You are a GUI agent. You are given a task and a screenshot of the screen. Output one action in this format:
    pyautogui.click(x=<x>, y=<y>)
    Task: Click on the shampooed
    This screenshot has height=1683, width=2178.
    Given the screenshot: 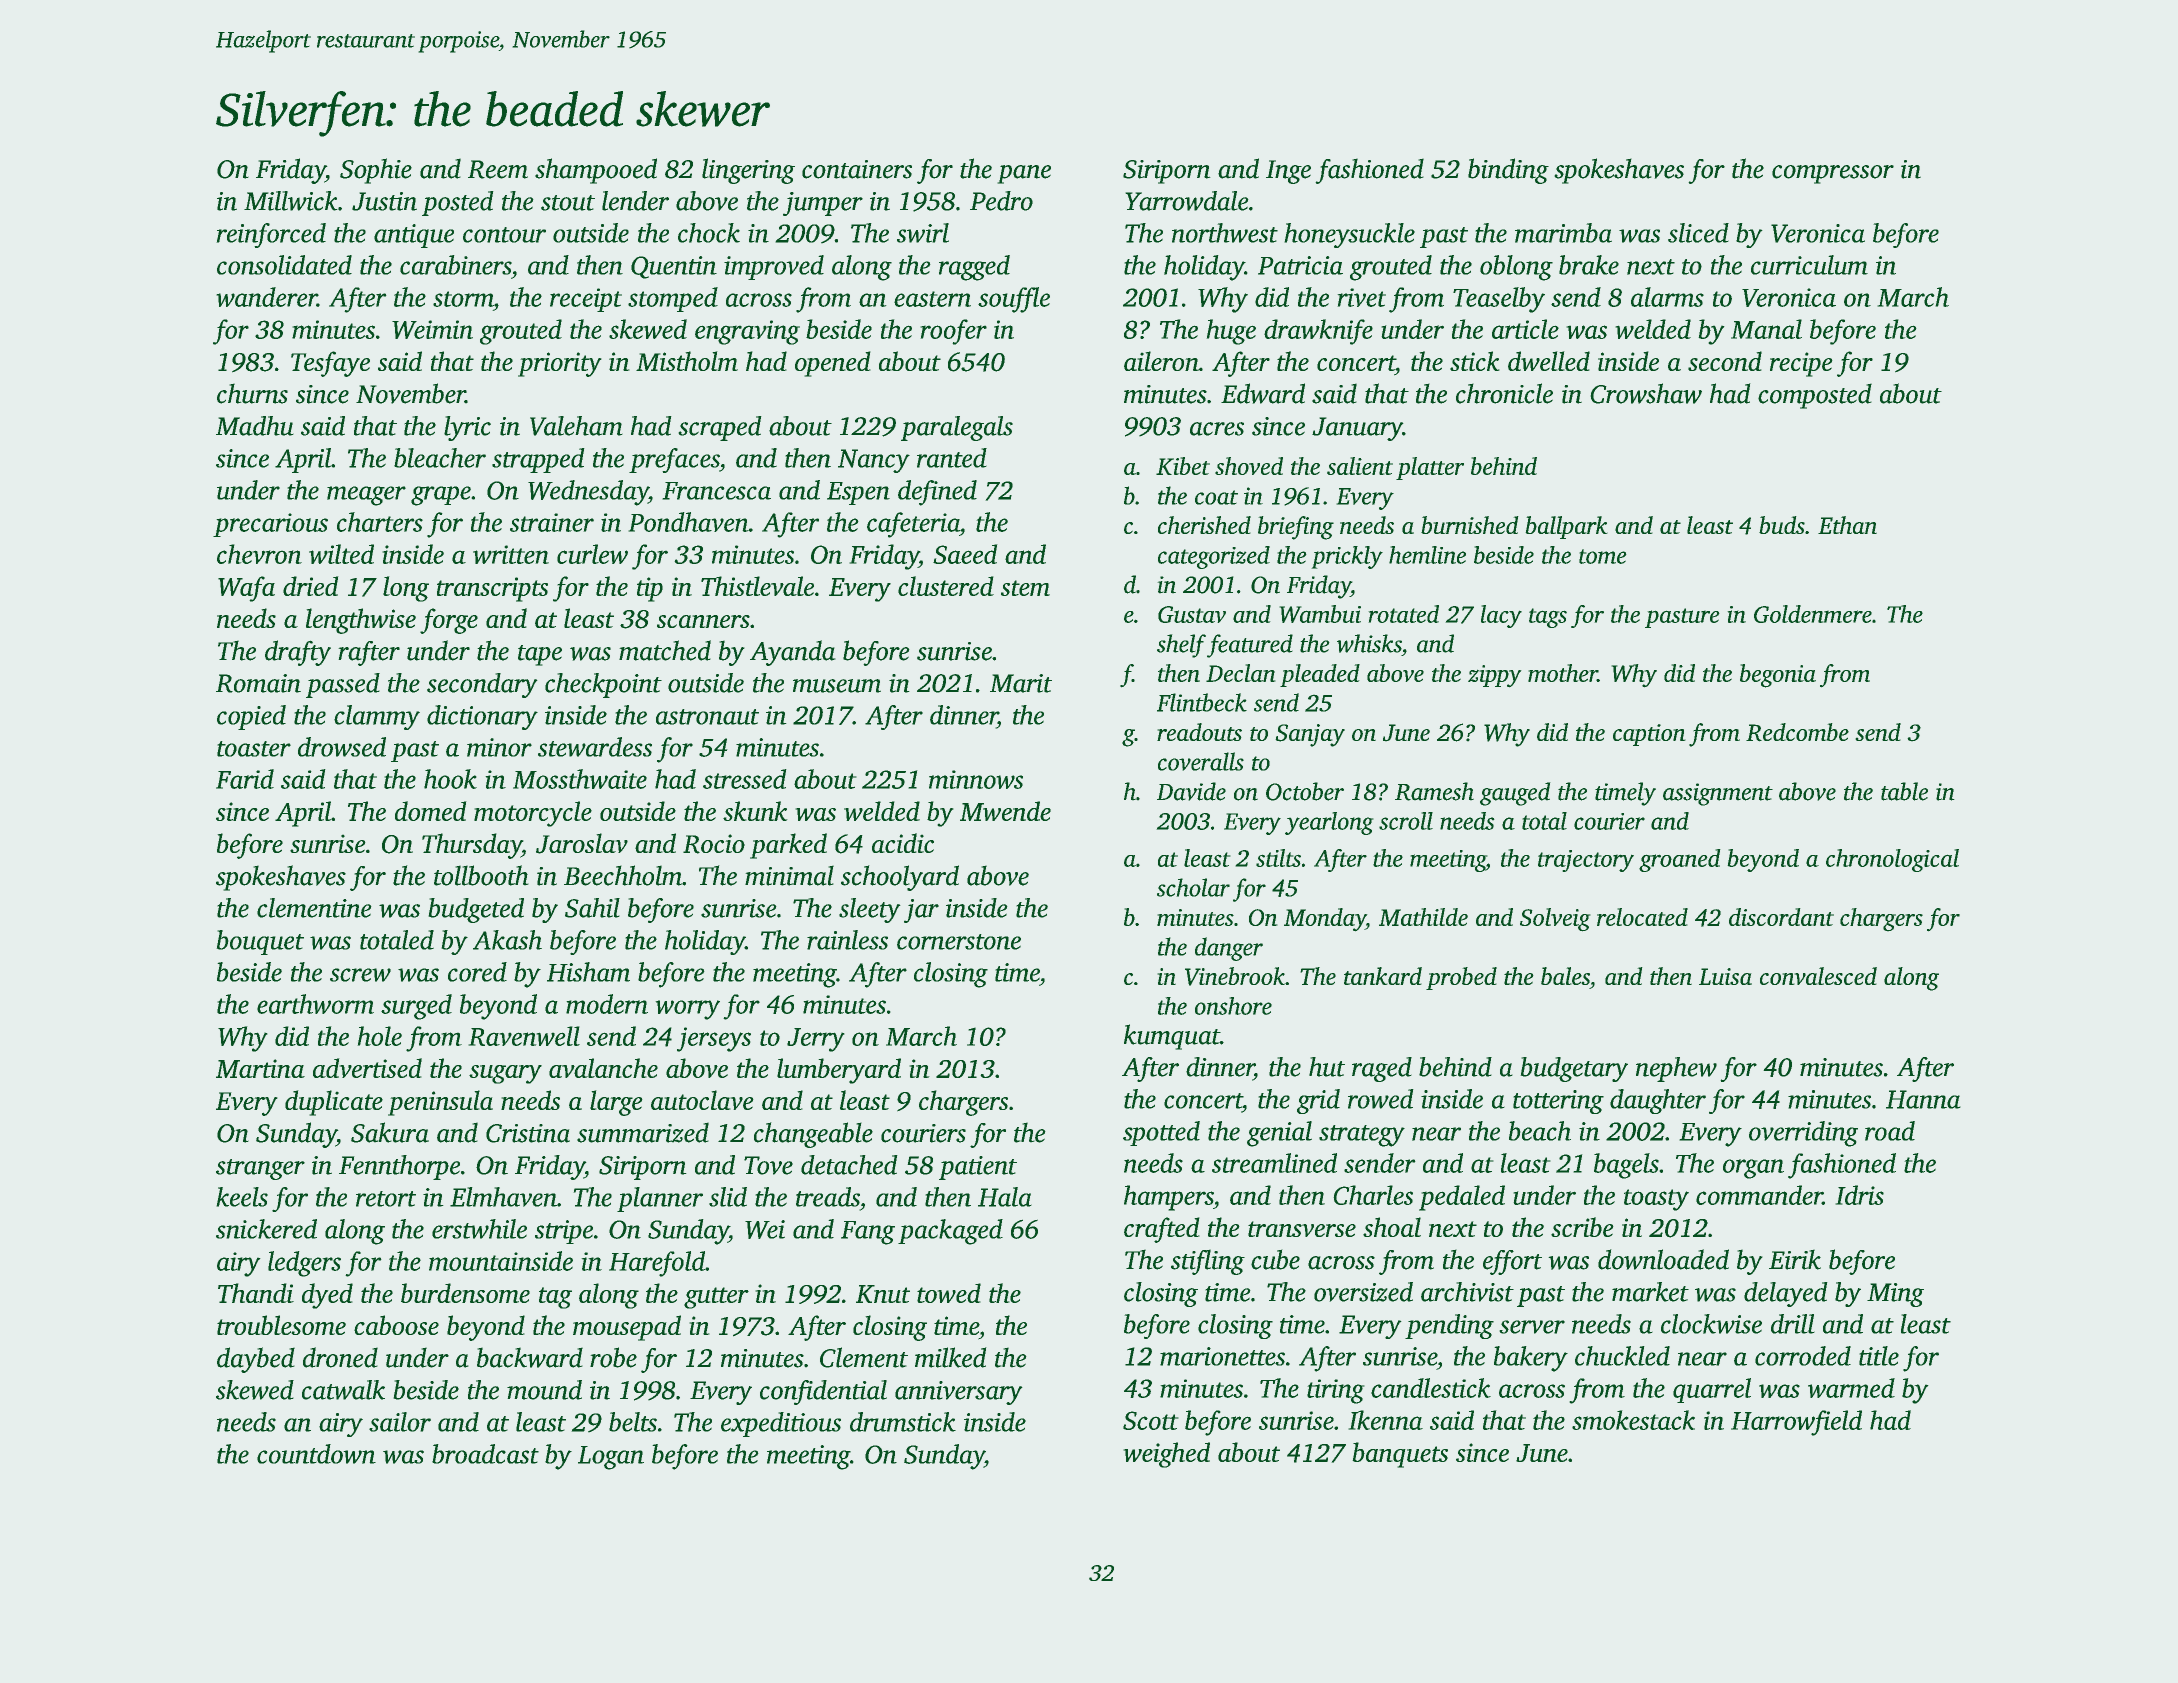 What is the action you would take?
    pyautogui.click(x=596, y=171)
